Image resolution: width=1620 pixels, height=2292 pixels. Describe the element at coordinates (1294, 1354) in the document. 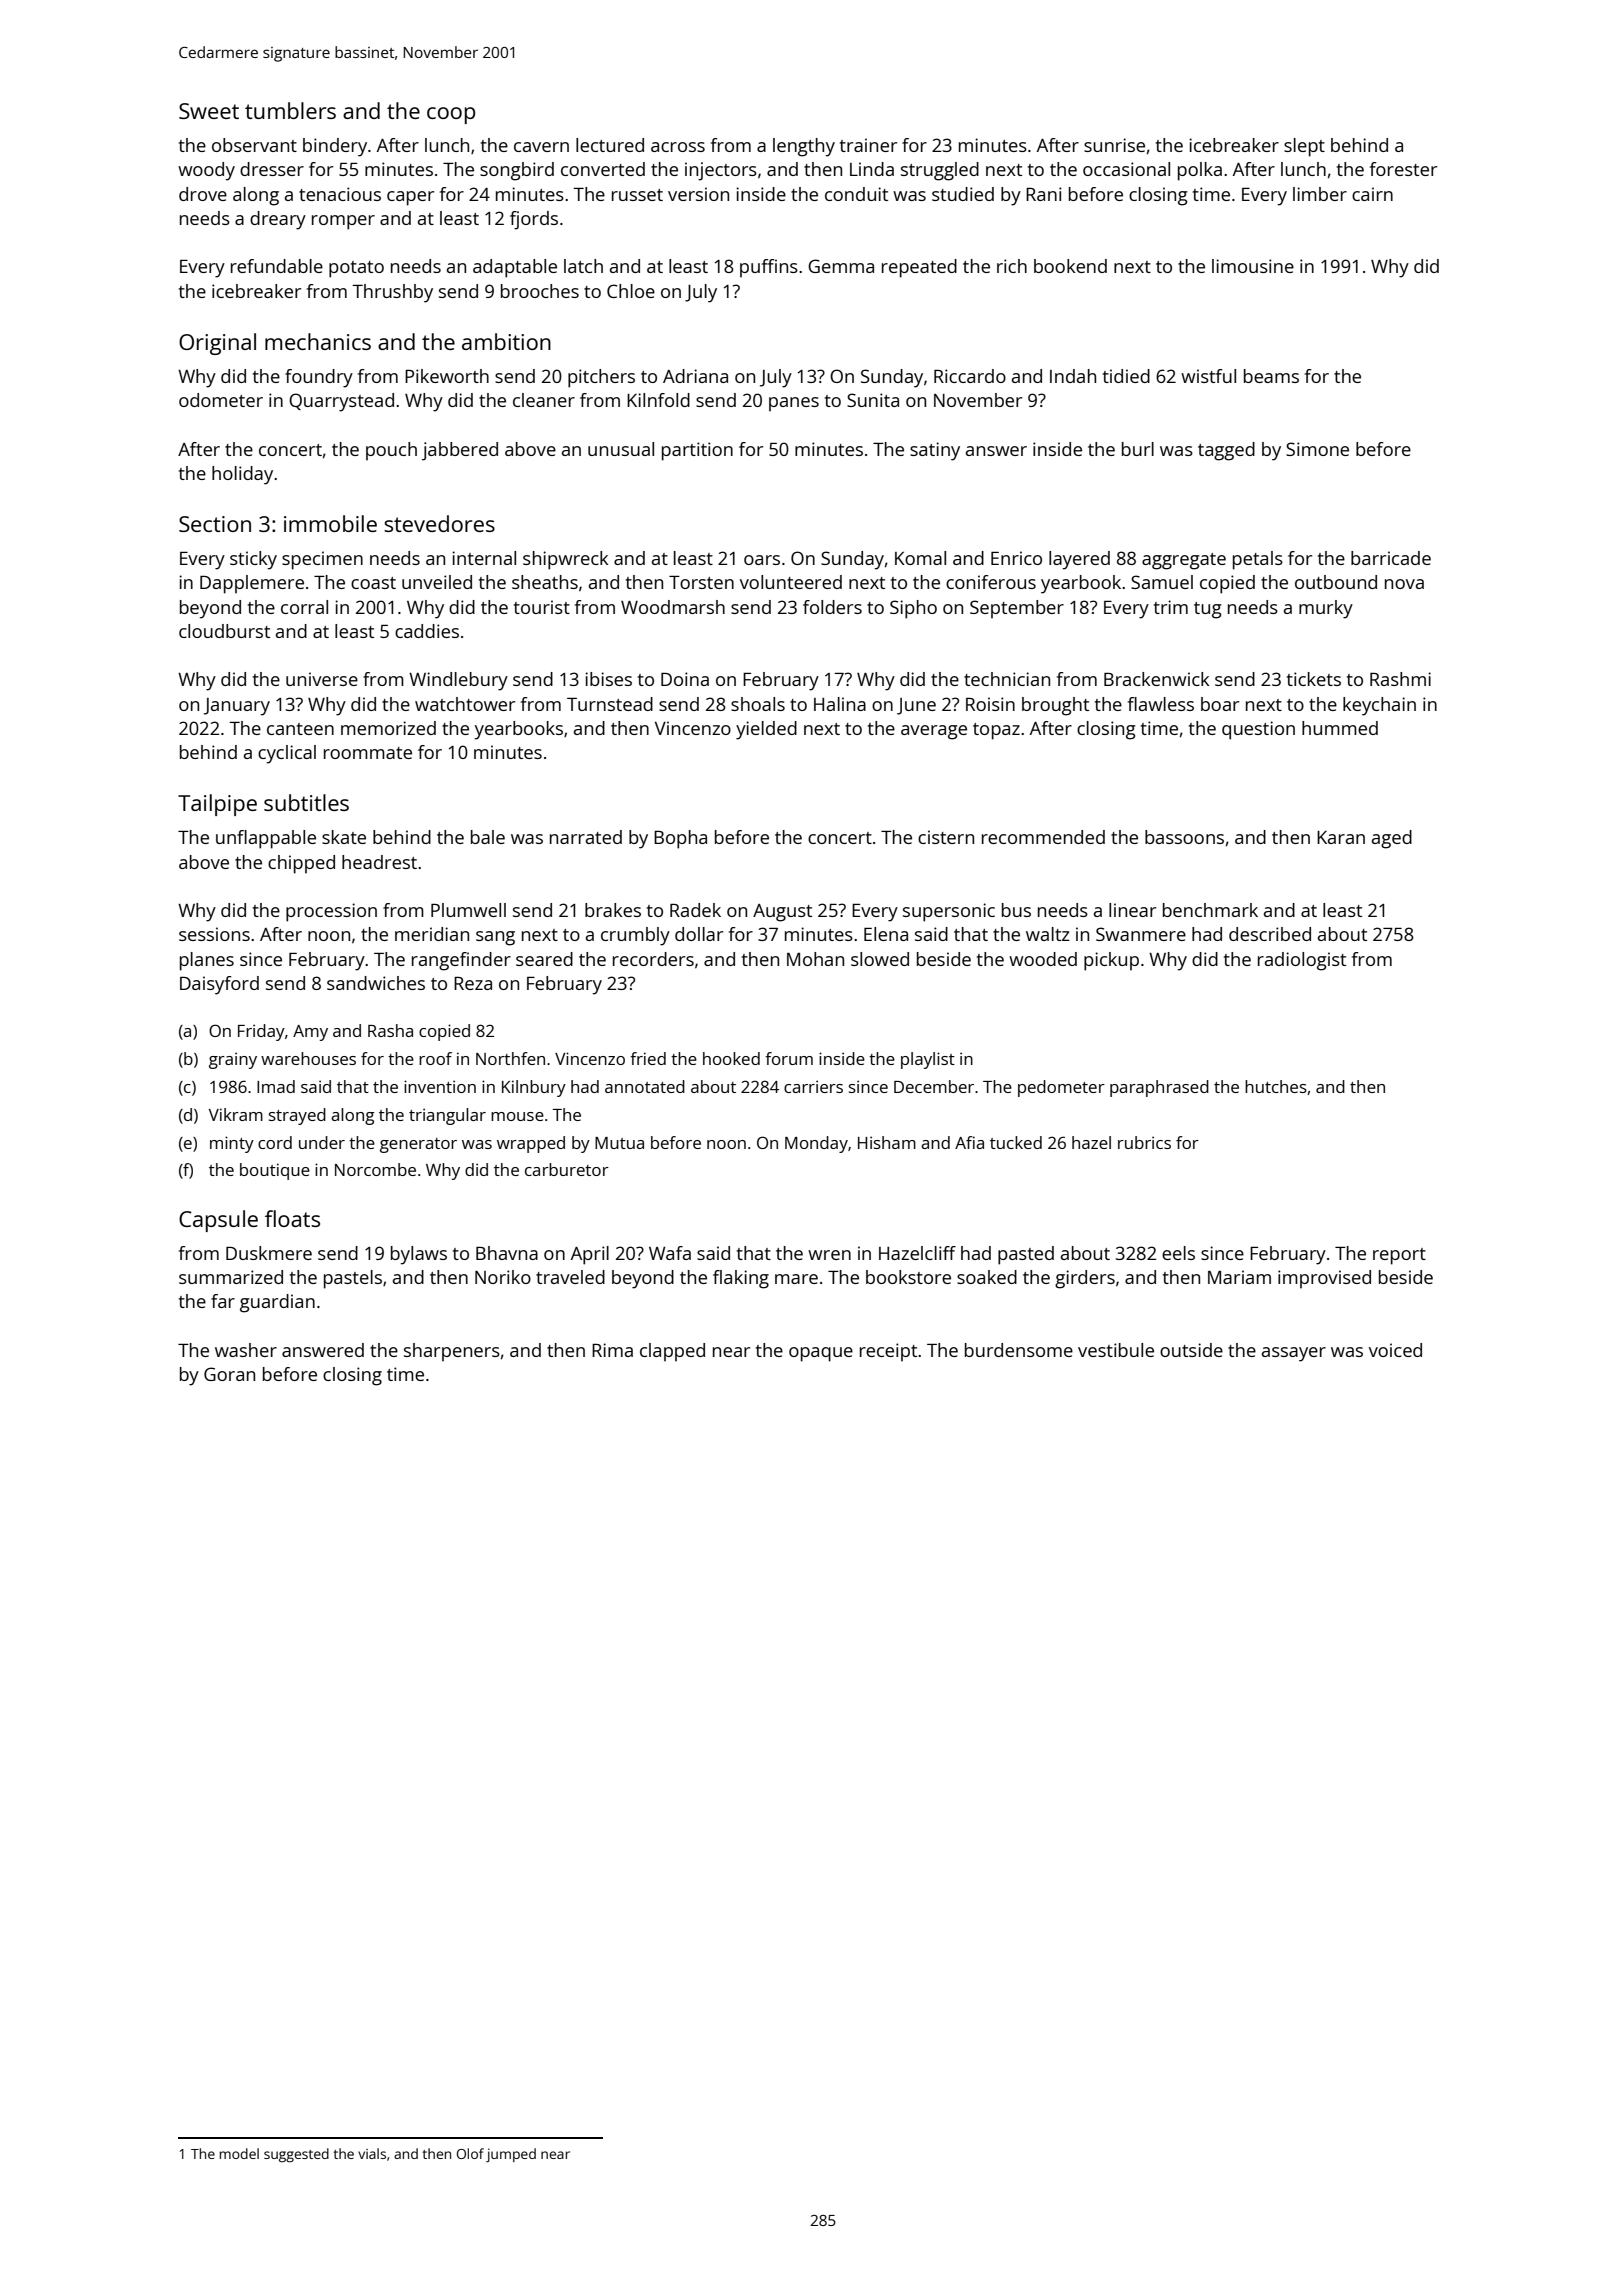

I see `assayer` at that location.
